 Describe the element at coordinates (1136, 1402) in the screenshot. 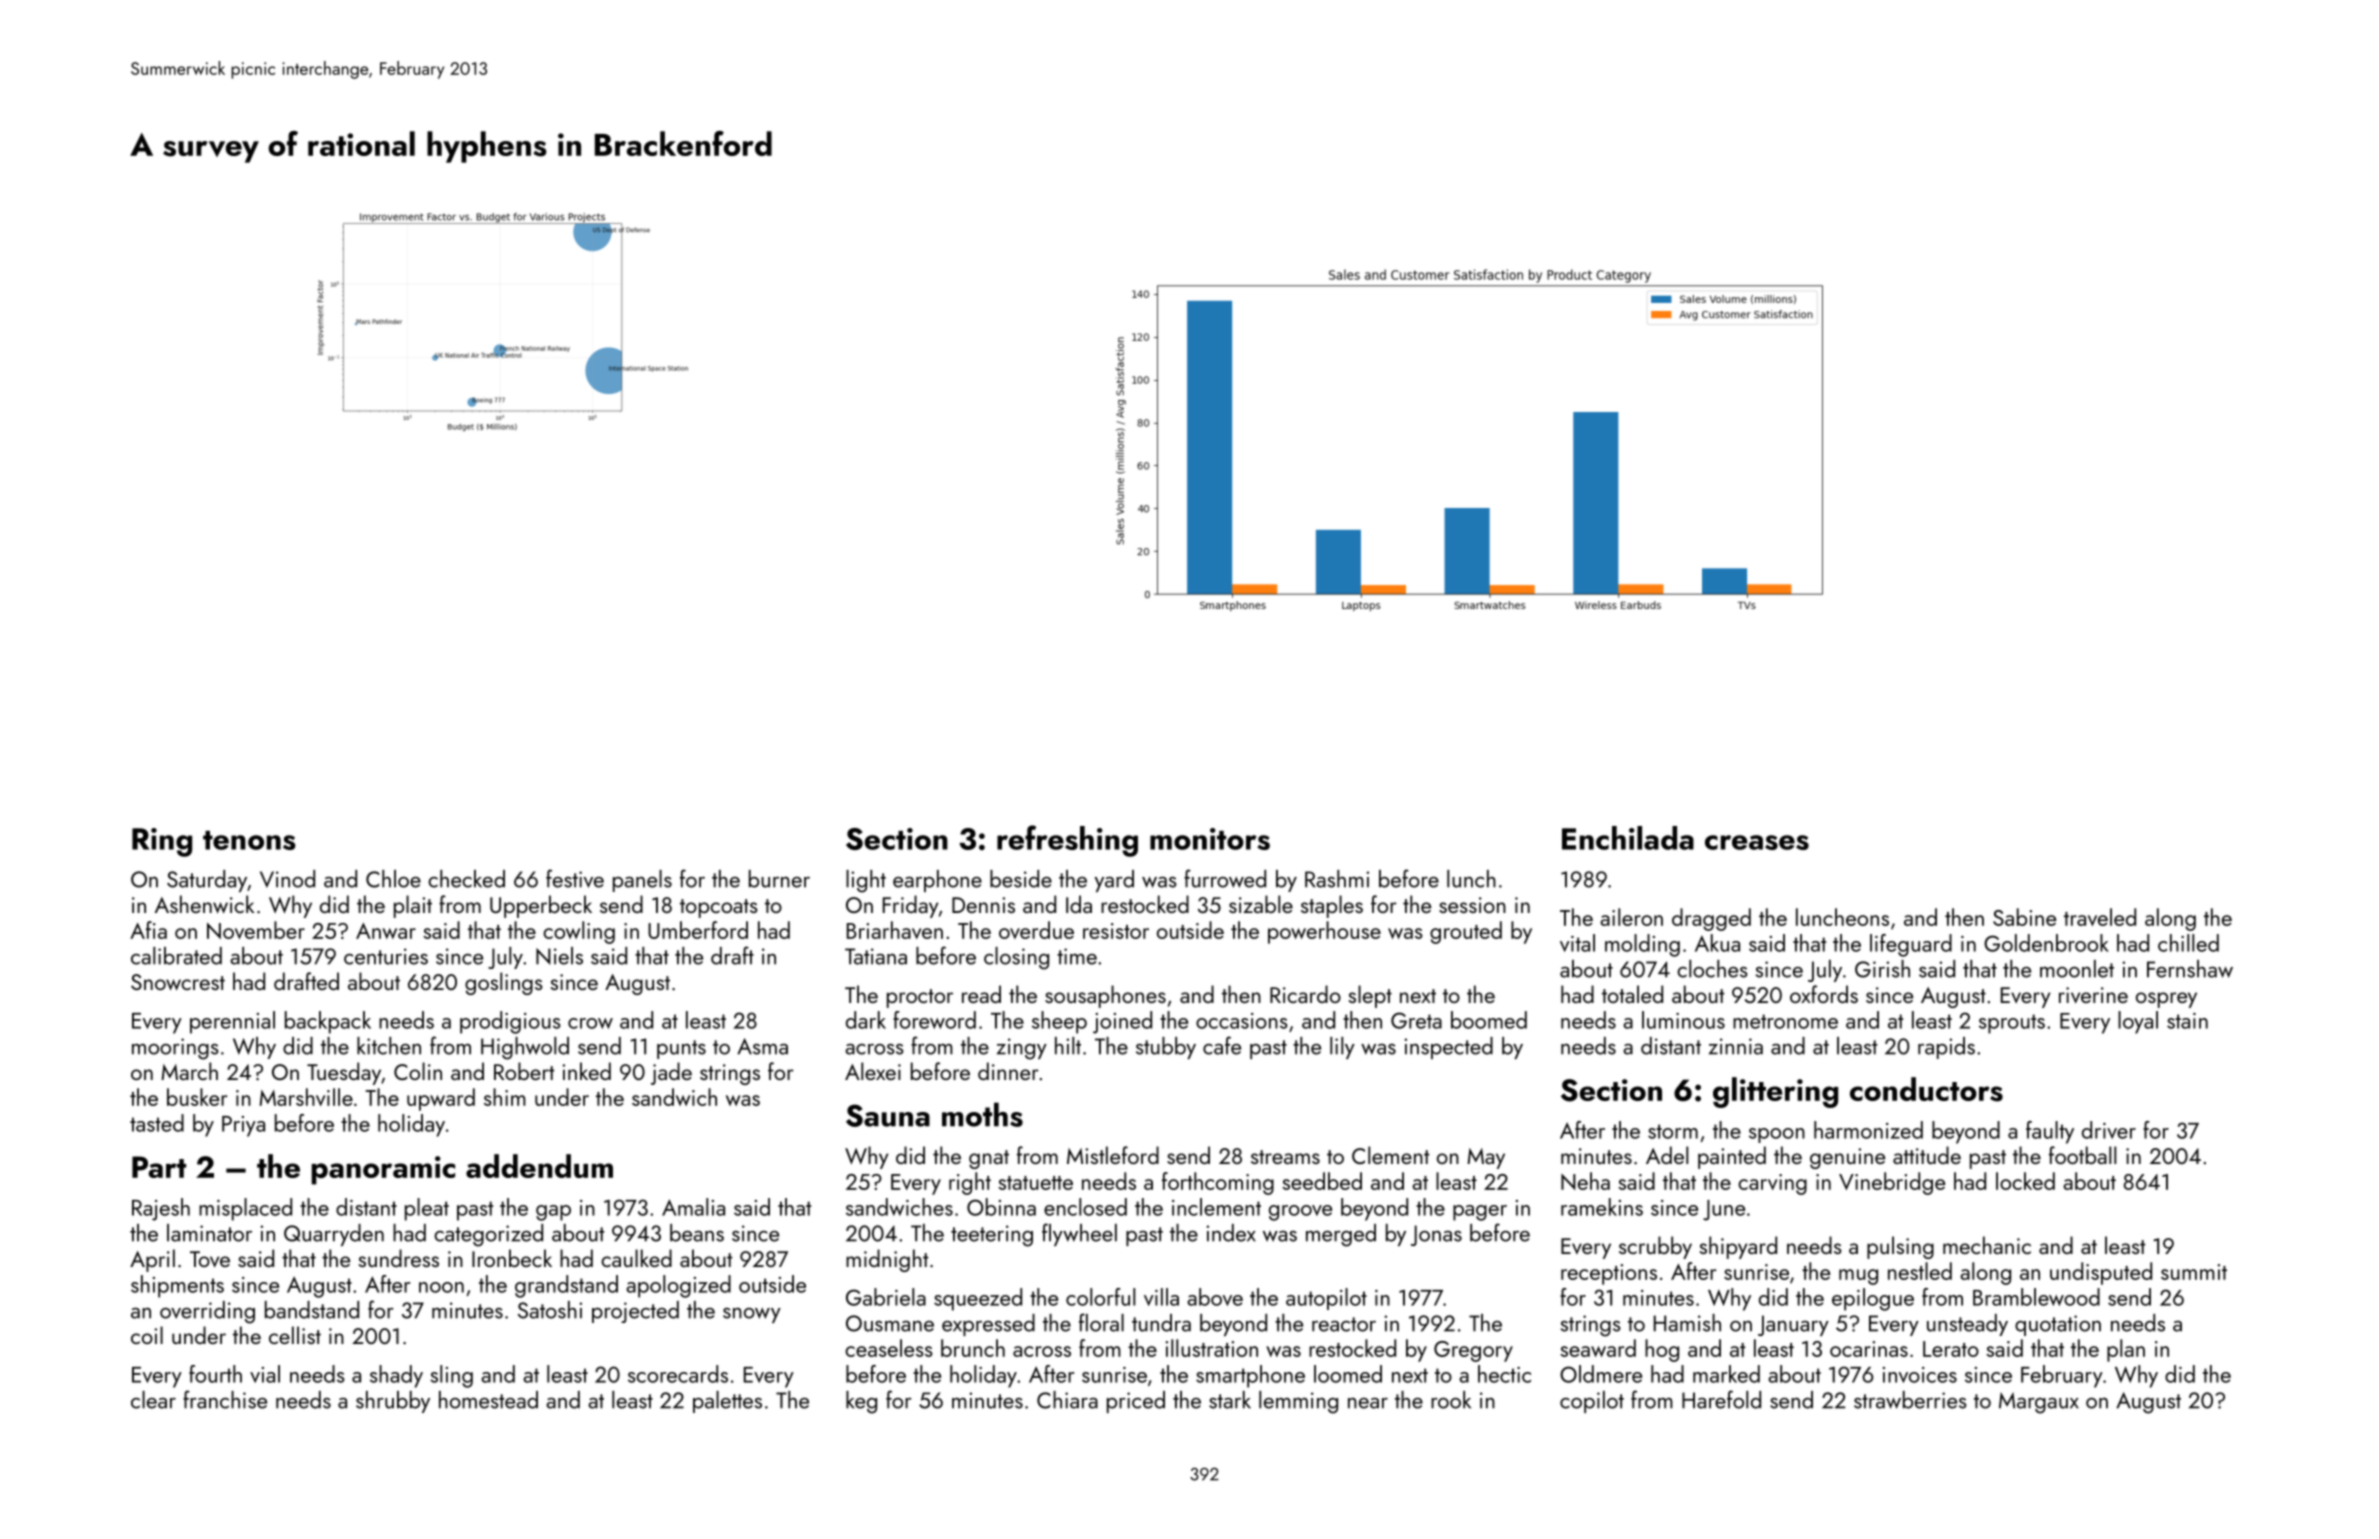

I see `priced` at that location.
